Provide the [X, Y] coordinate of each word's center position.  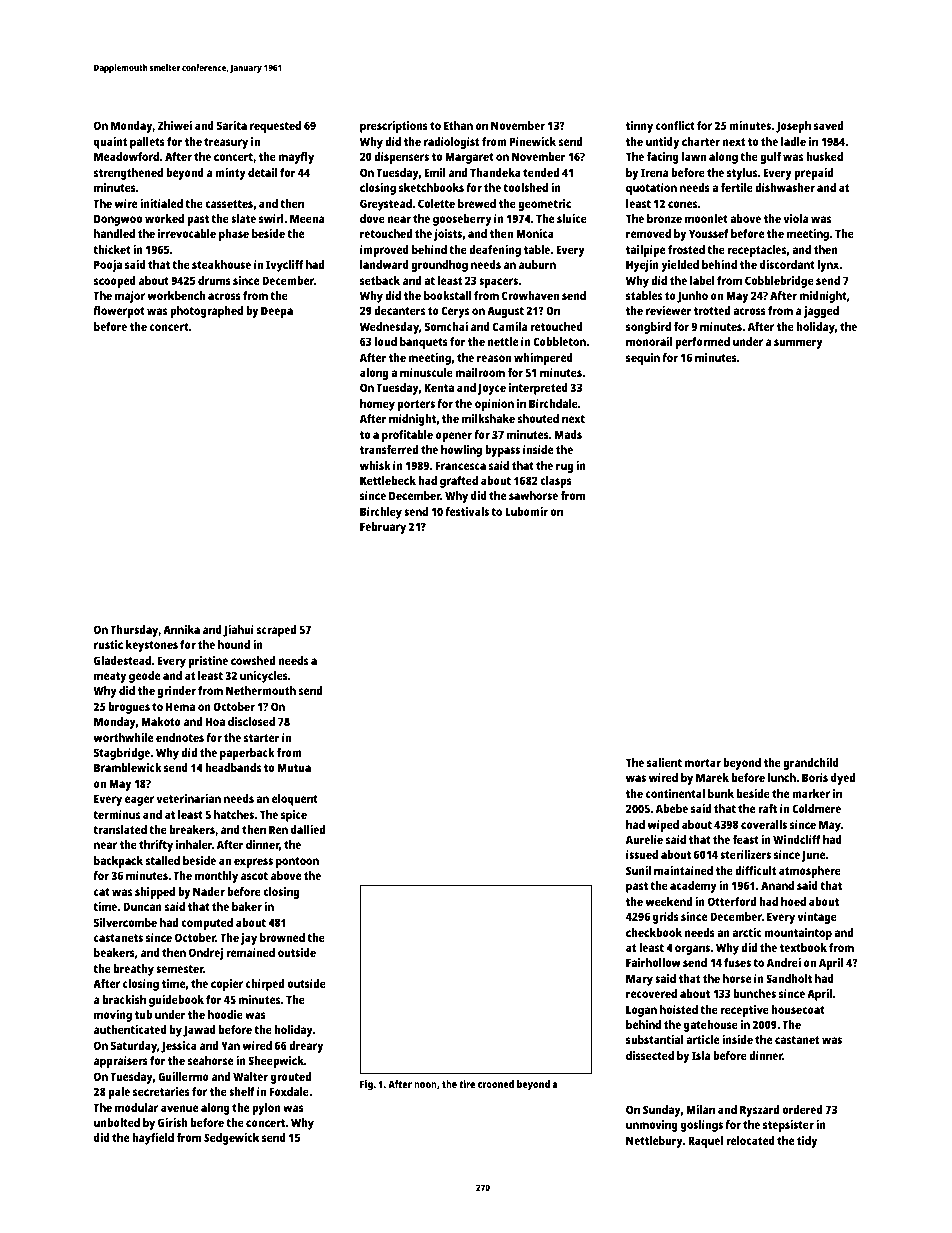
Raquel [705, 1142]
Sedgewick [231, 1139]
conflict [675, 125]
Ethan [458, 125]
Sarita [232, 125]
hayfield [153, 1139]
